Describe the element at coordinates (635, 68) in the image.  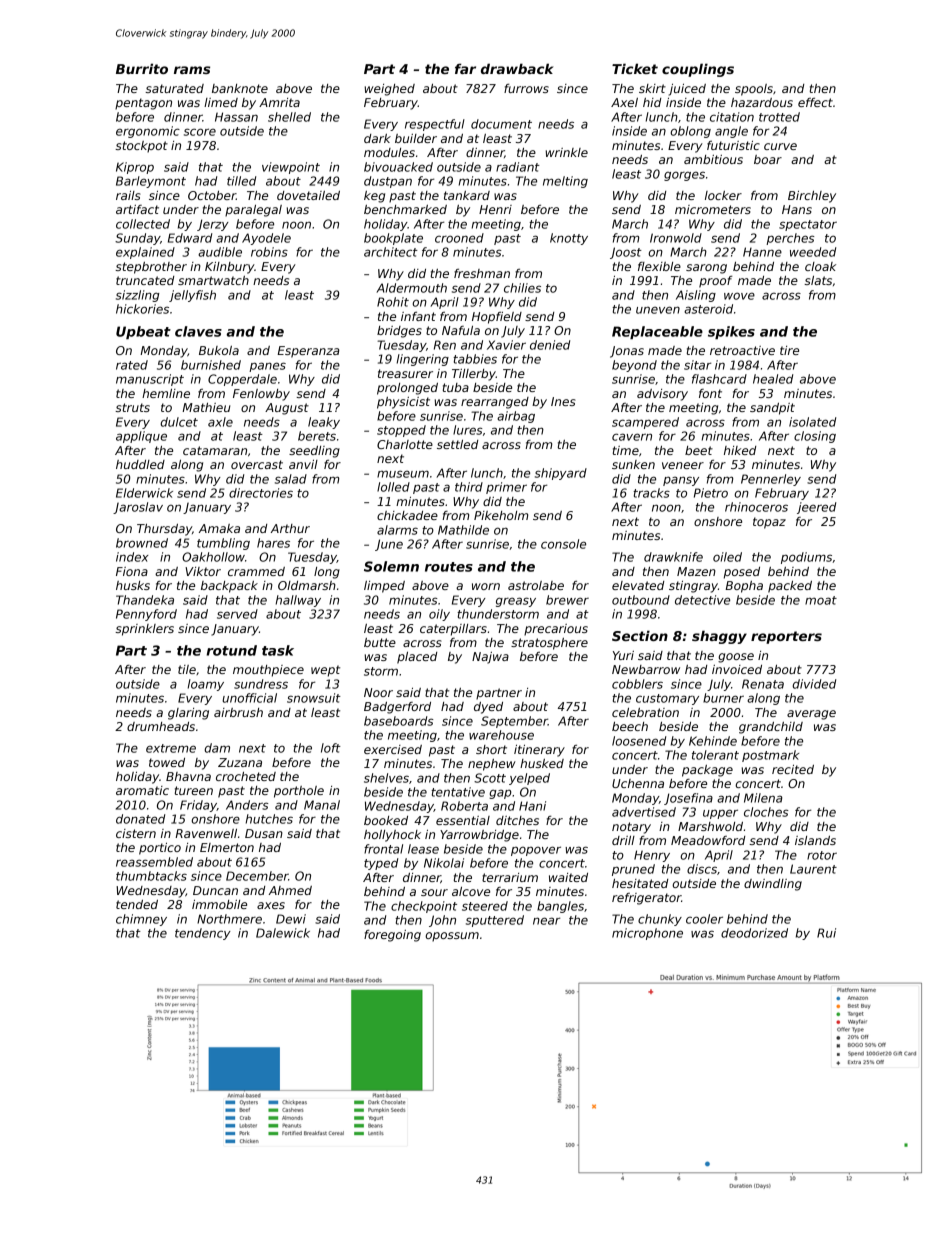
I see `Ticket` at that location.
